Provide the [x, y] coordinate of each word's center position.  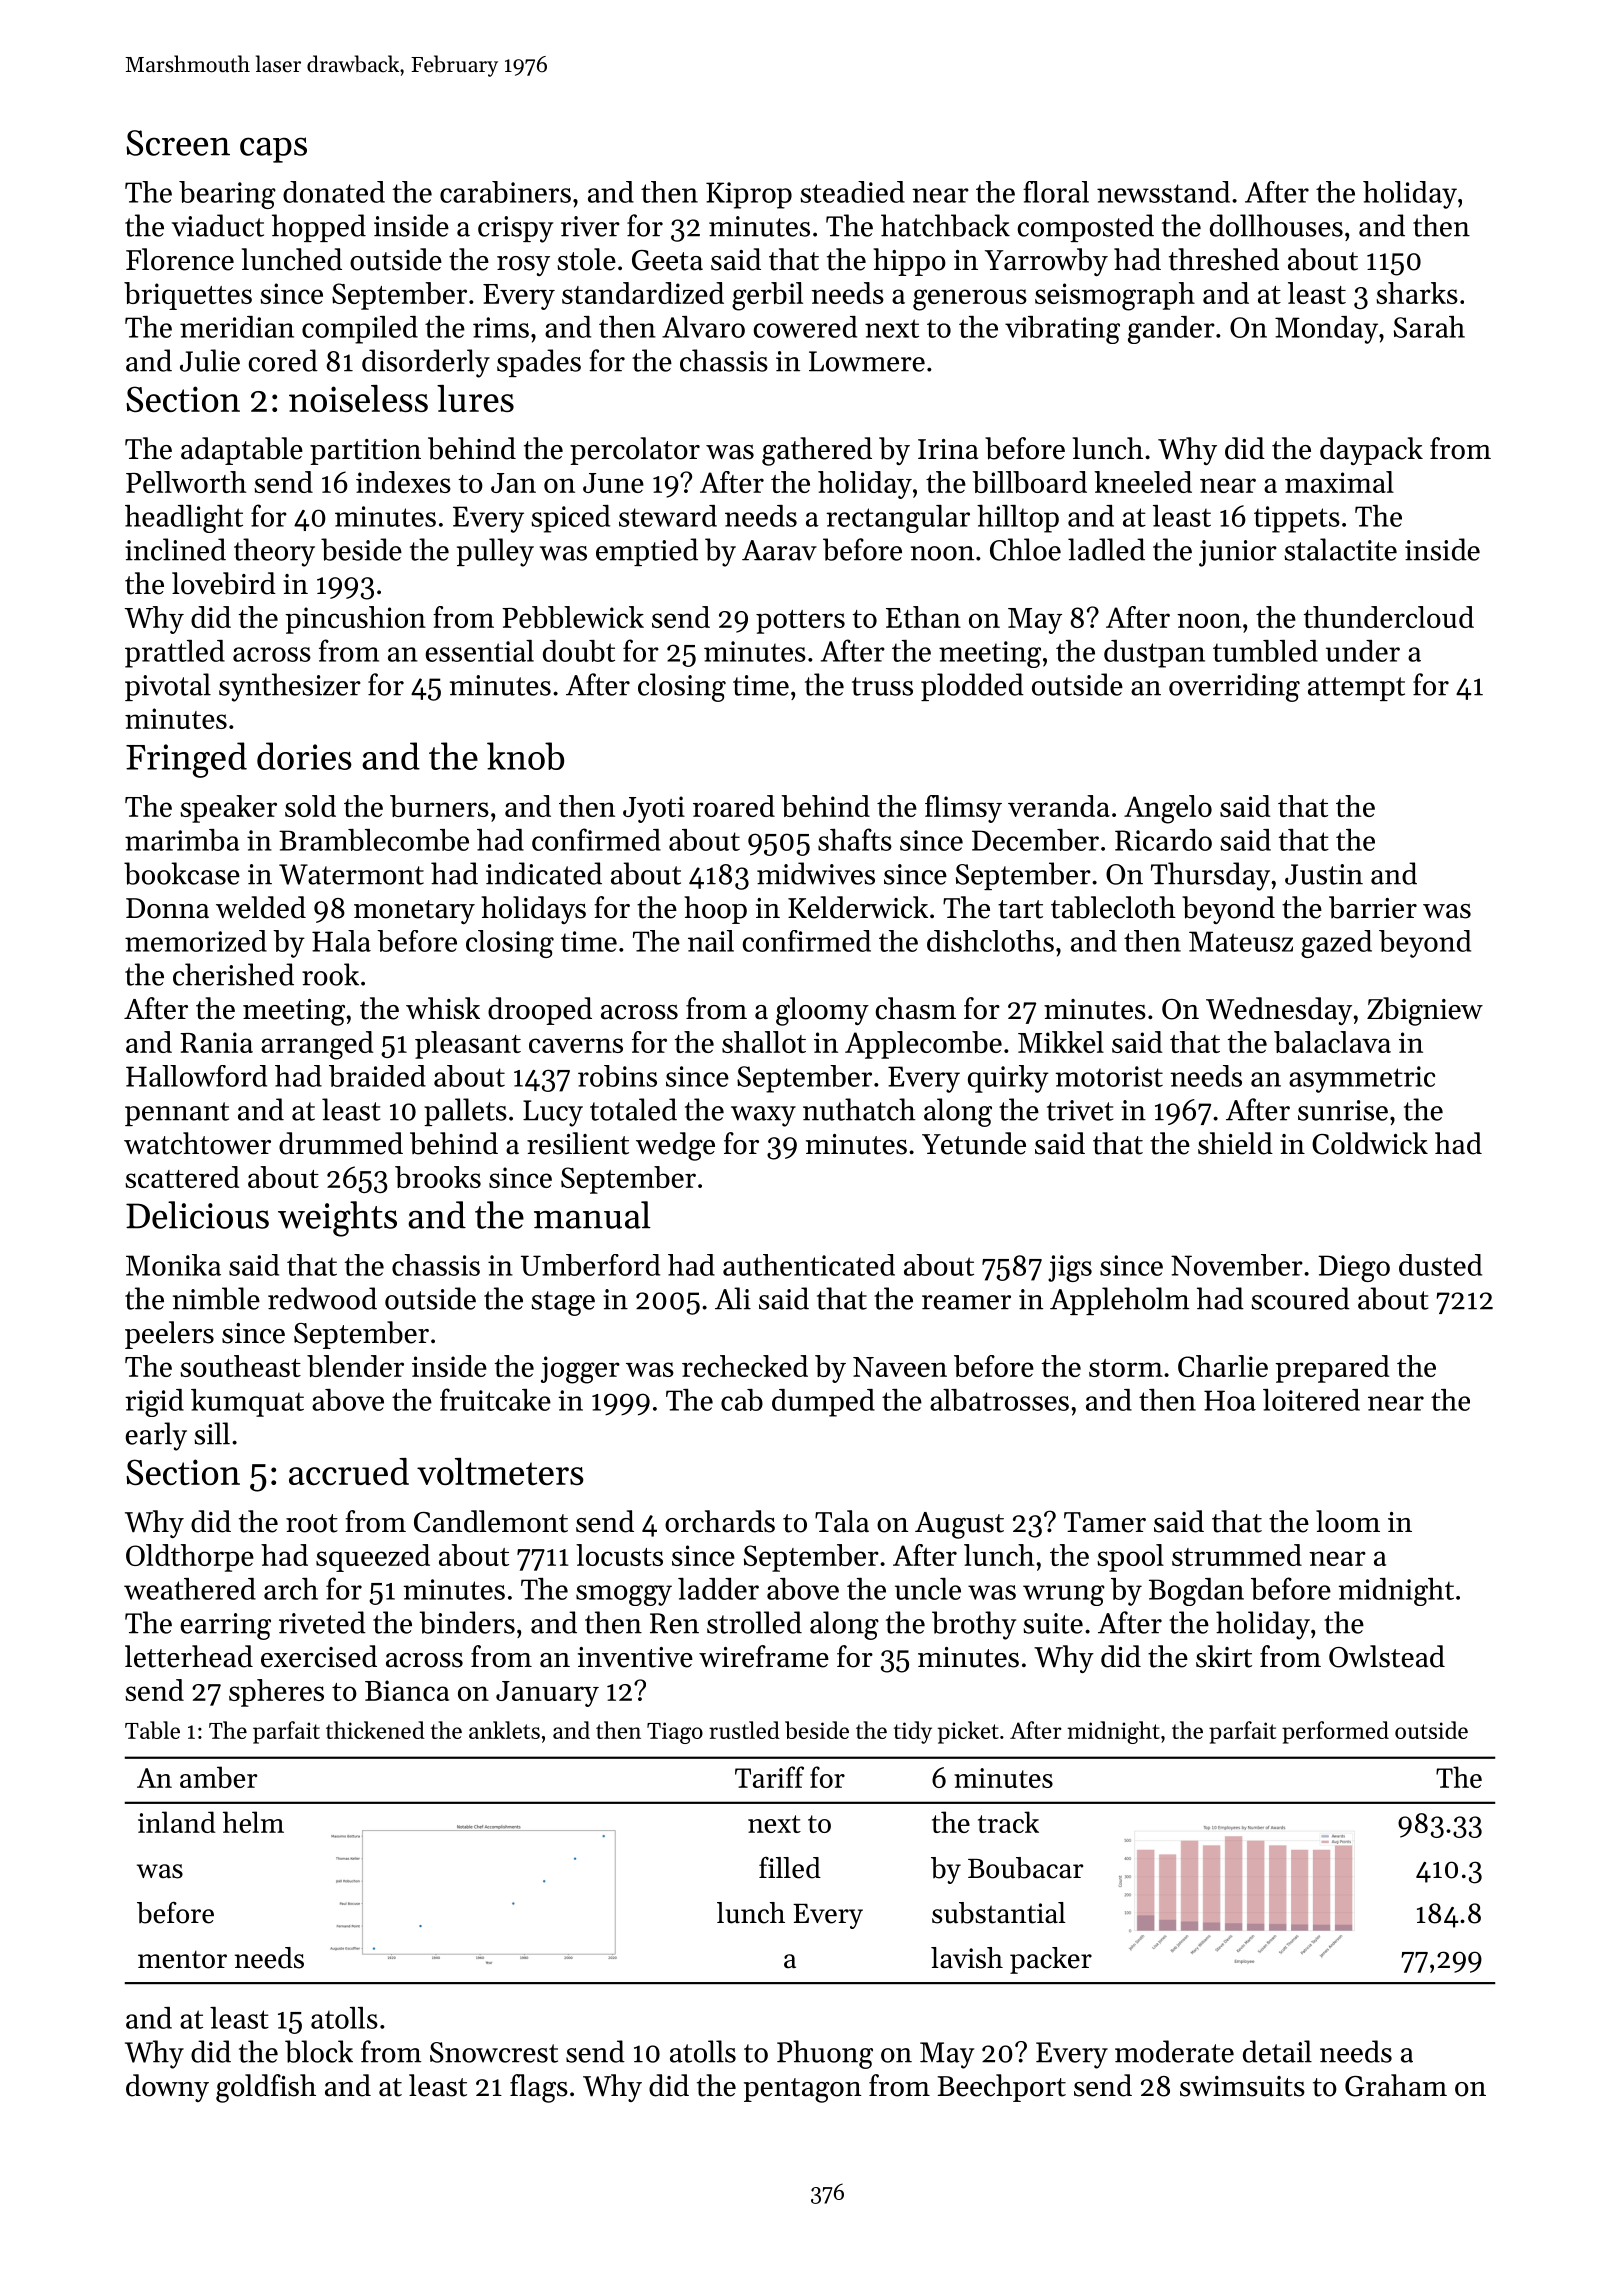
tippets [1297, 519]
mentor [182, 1959]
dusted [1440, 1265]
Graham [1396, 2085]
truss [882, 686]
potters [800, 622]
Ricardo [1163, 840]
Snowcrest [494, 2052]
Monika [173, 1265]
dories [304, 756]
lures [475, 398]
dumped [823, 1403]
